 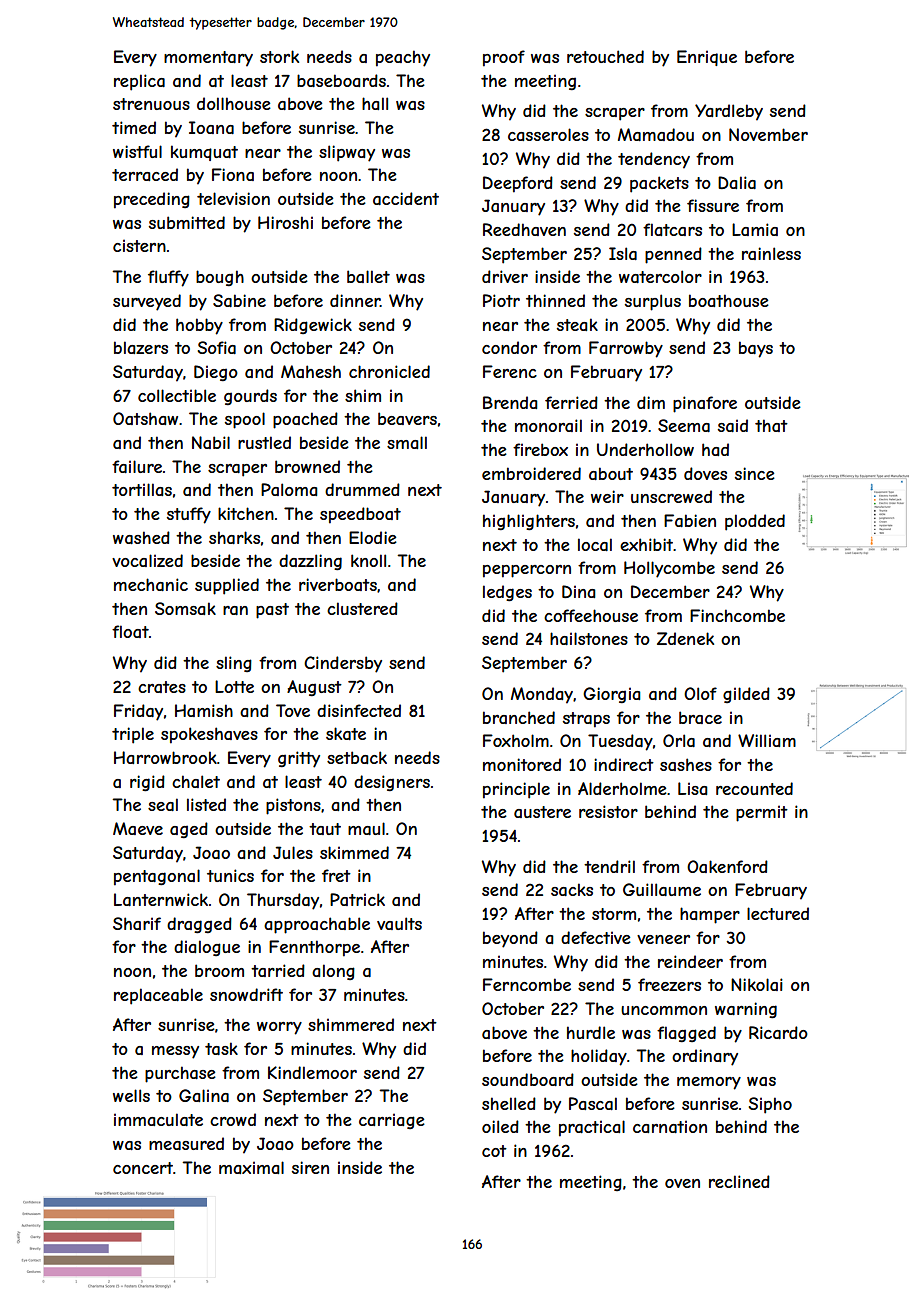 I want to click on Oakenford, so click(x=727, y=866).
